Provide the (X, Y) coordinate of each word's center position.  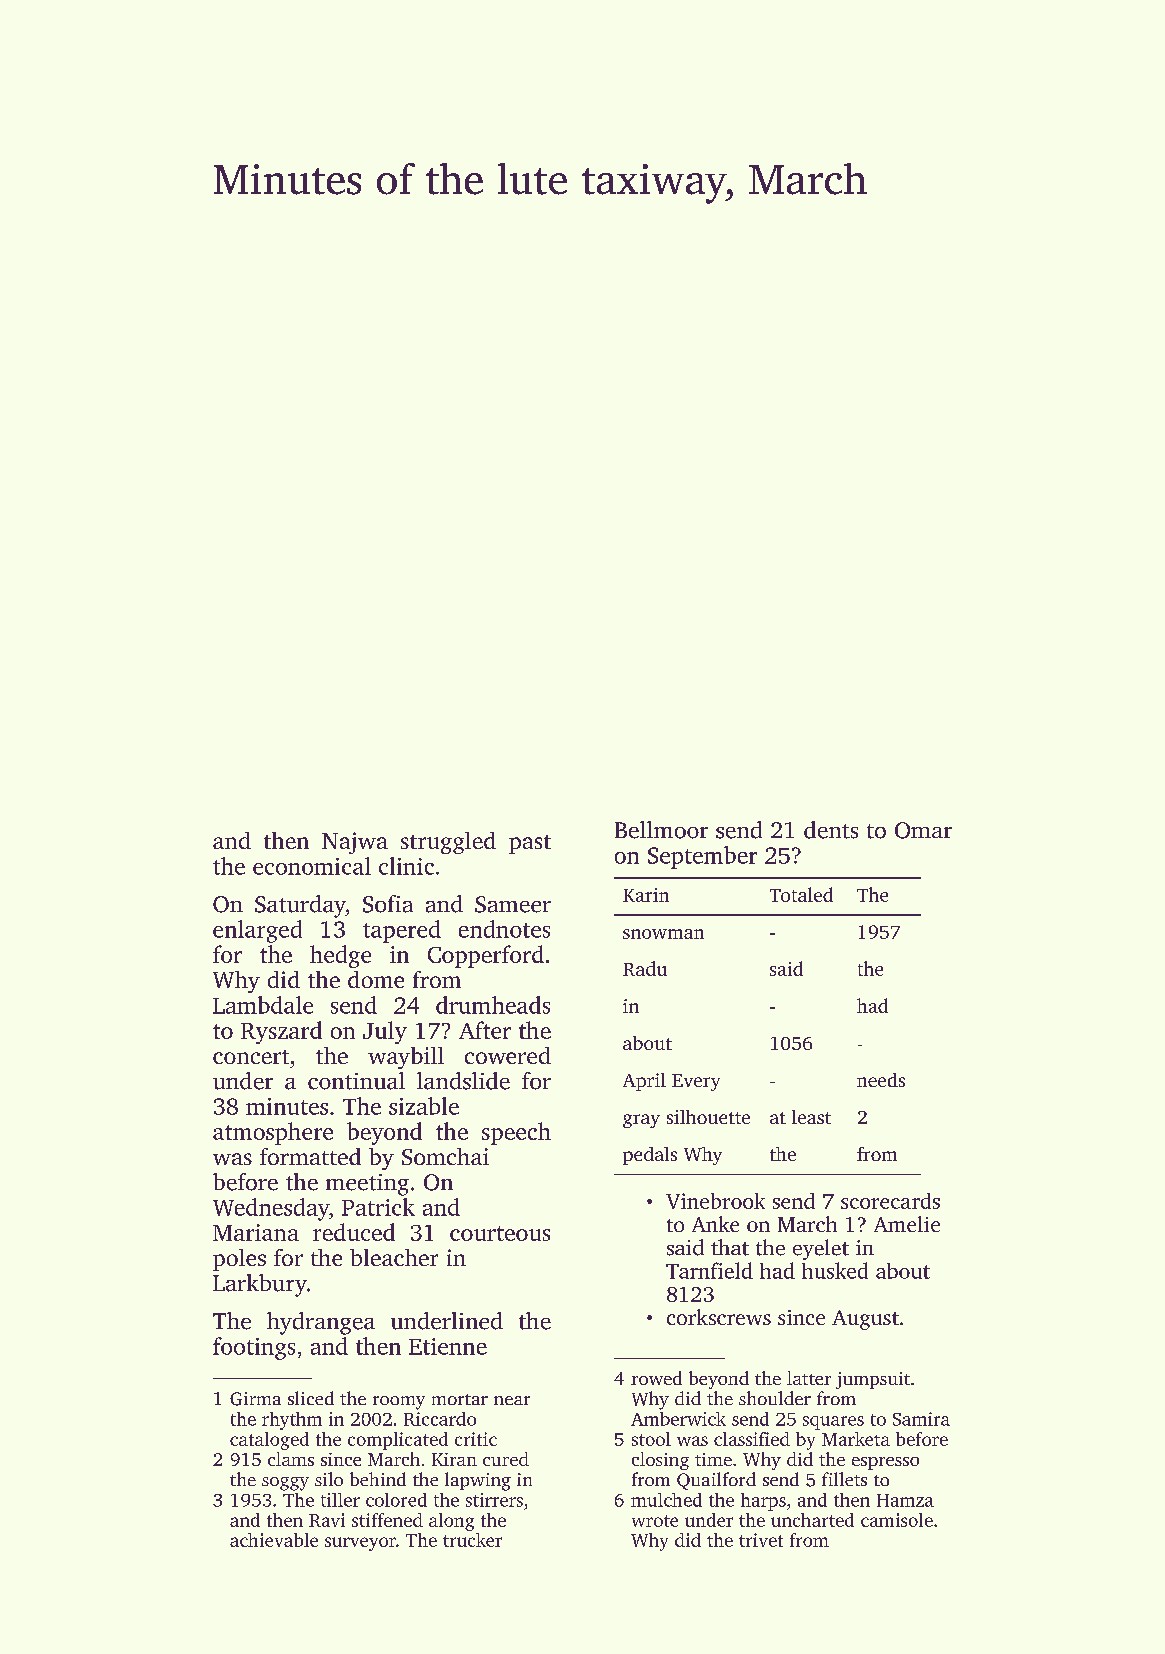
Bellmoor (661, 830)
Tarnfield (709, 1270)
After (485, 1030)
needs (881, 1080)
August (865, 1320)
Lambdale (263, 1005)
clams (291, 1459)
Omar (923, 830)
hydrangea (321, 1323)
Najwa (355, 843)
